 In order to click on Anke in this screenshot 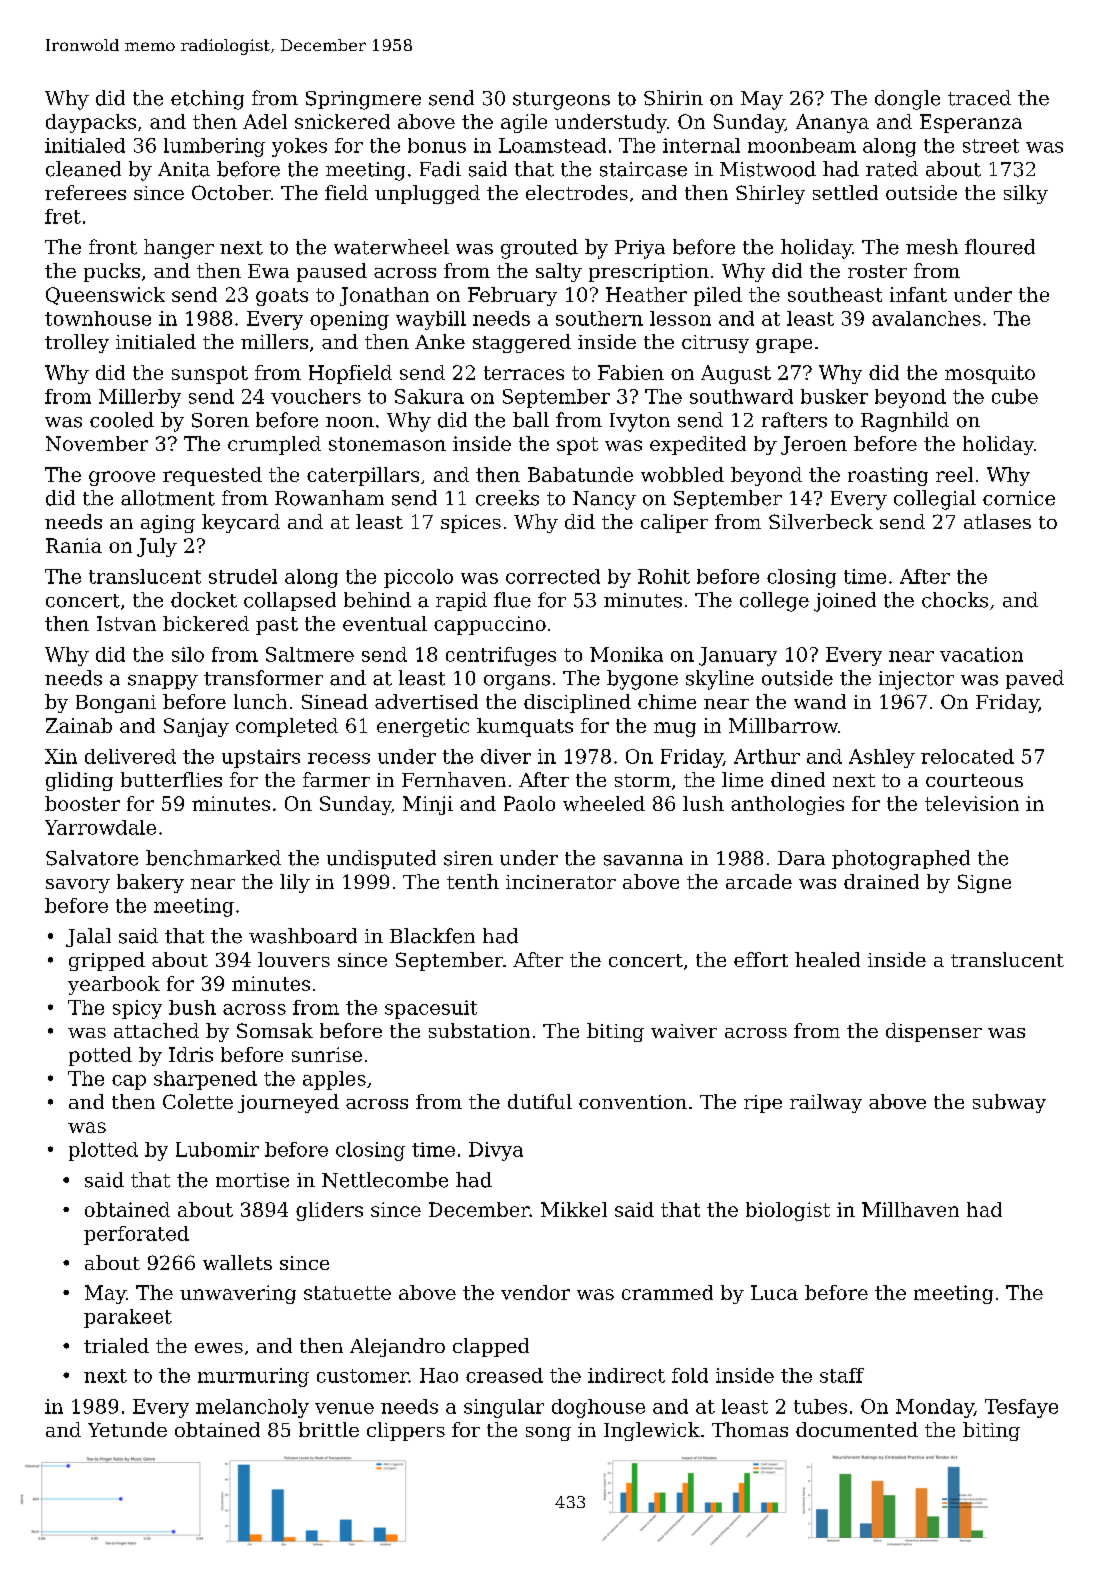, I will do `click(440, 341)`.
